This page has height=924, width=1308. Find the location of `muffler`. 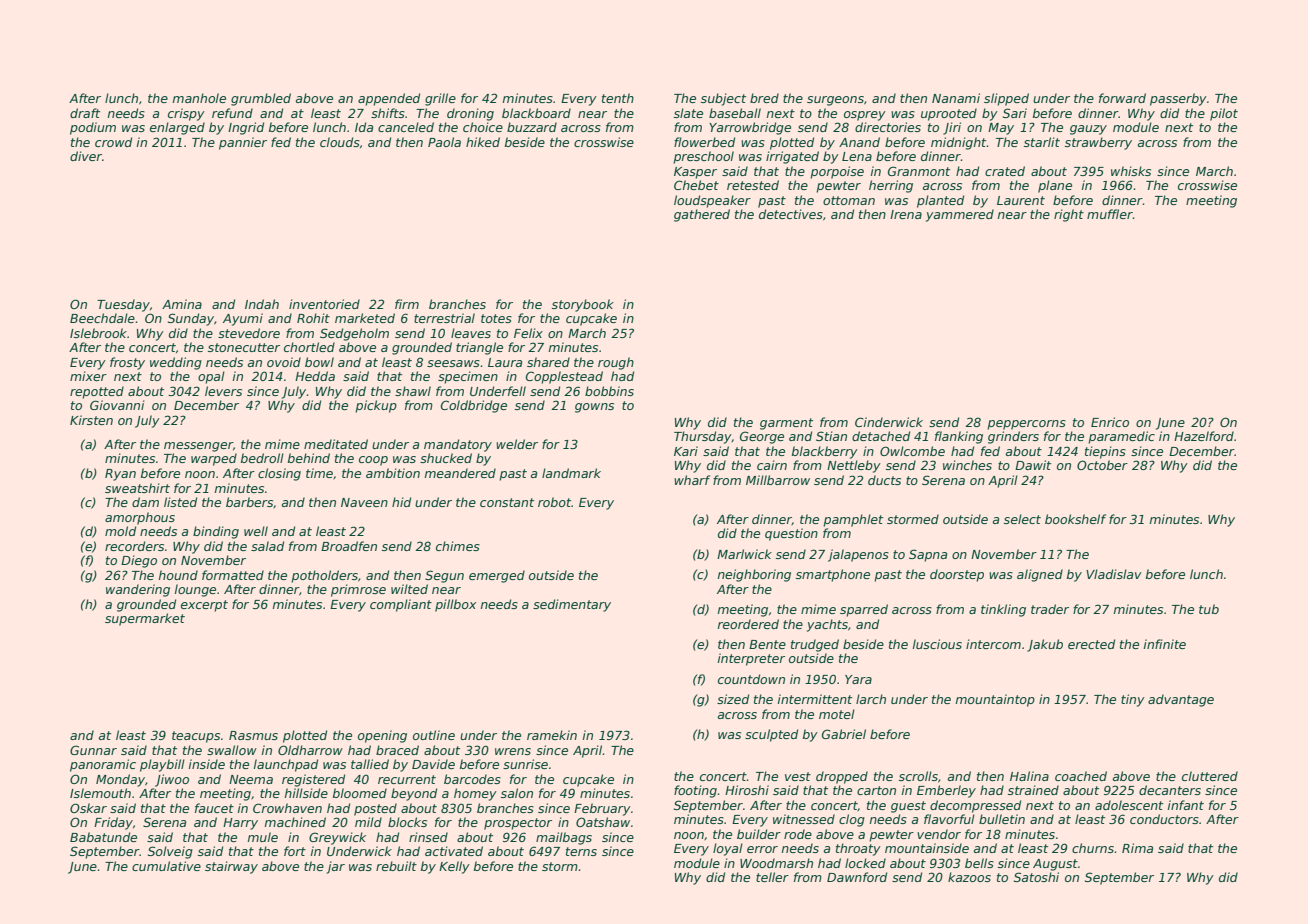

muffler is located at coordinates (1110, 214).
